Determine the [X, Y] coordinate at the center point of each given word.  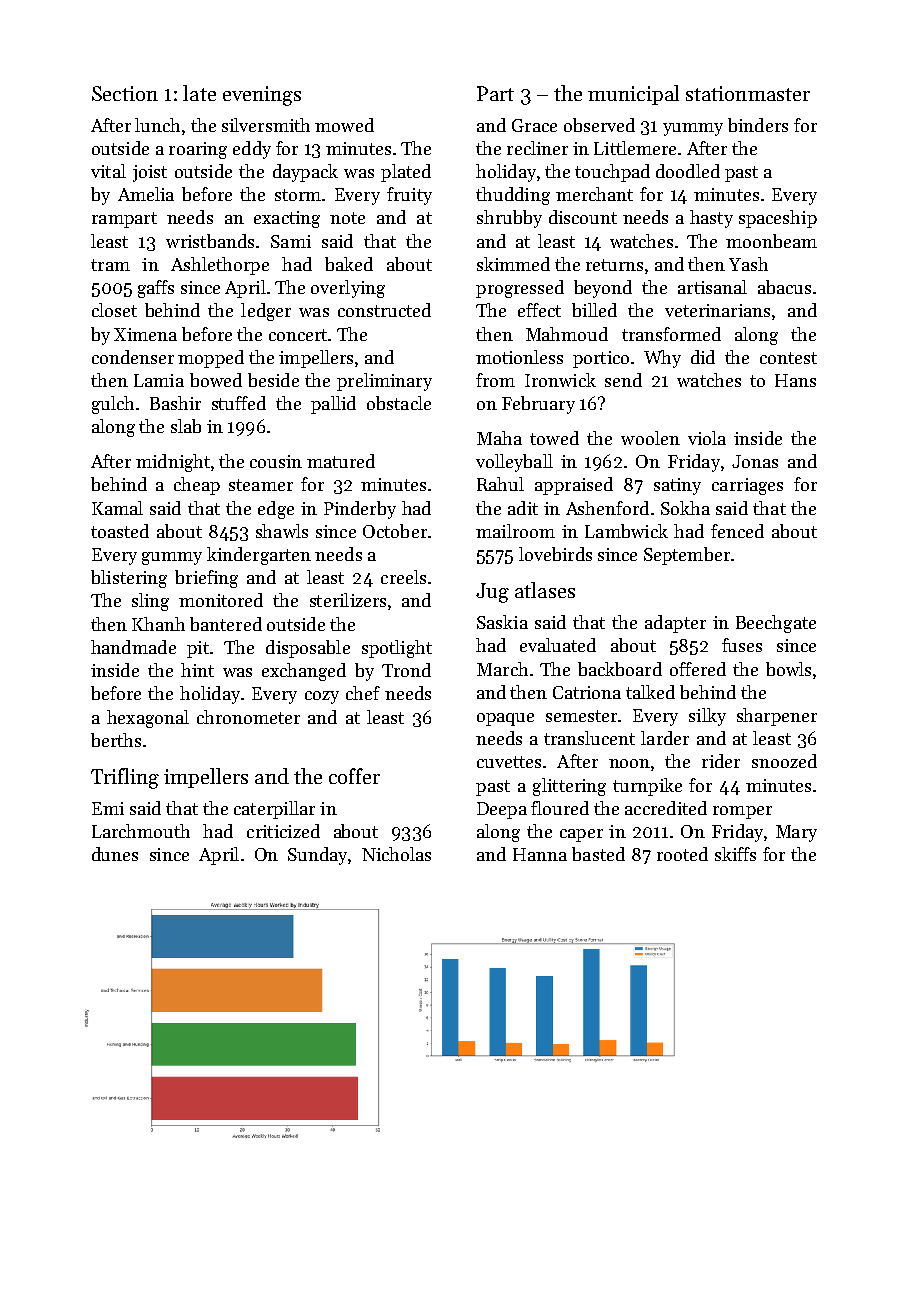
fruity [409, 196]
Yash [748, 264]
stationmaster [748, 93]
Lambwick [626, 531]
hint [197, 670]
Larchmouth [141, 831]
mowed [344, 125]
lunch [157, 125]
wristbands [210, 241]
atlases [545, 590]
